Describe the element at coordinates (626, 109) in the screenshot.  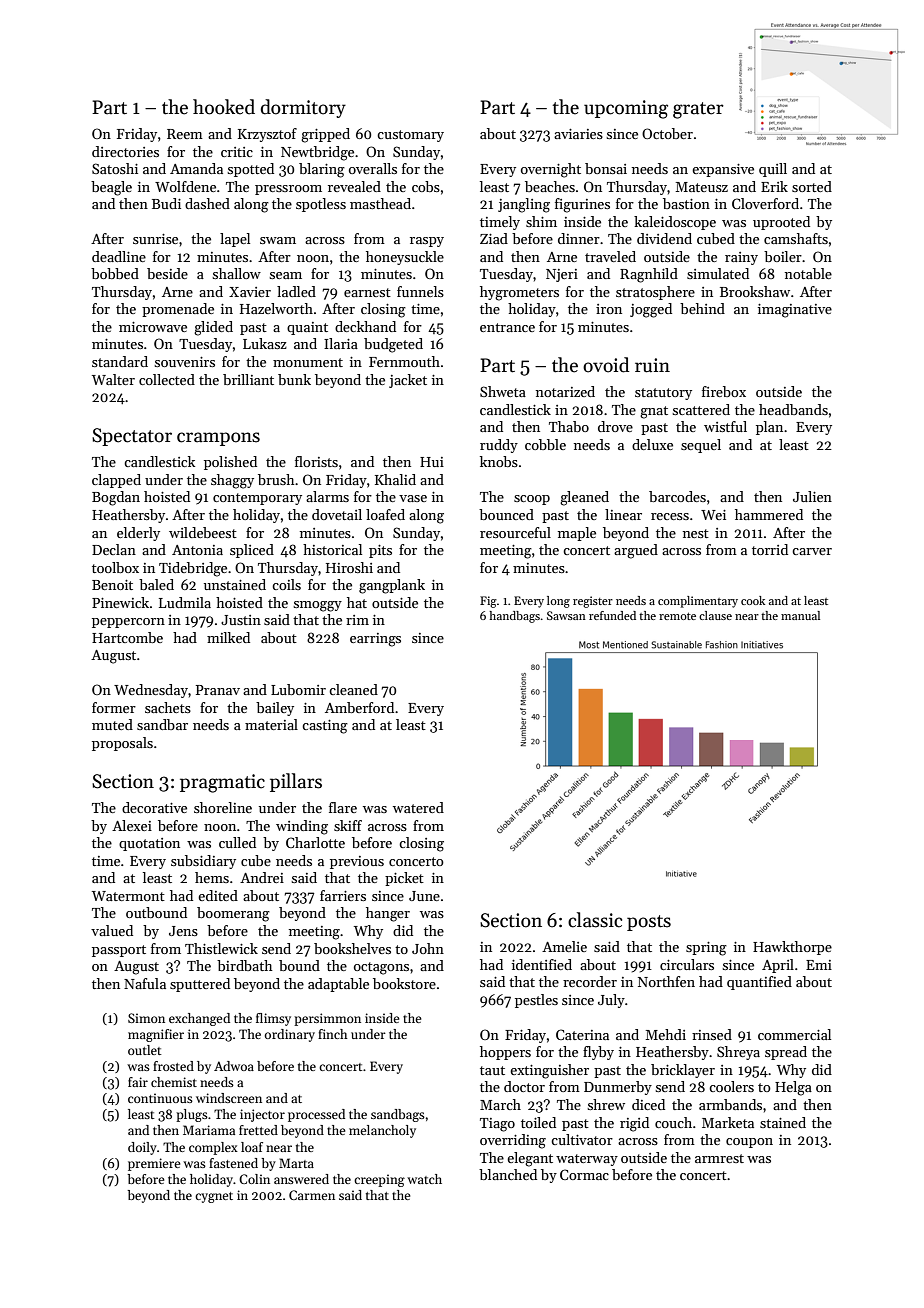
I see `upcoming` at that location.
